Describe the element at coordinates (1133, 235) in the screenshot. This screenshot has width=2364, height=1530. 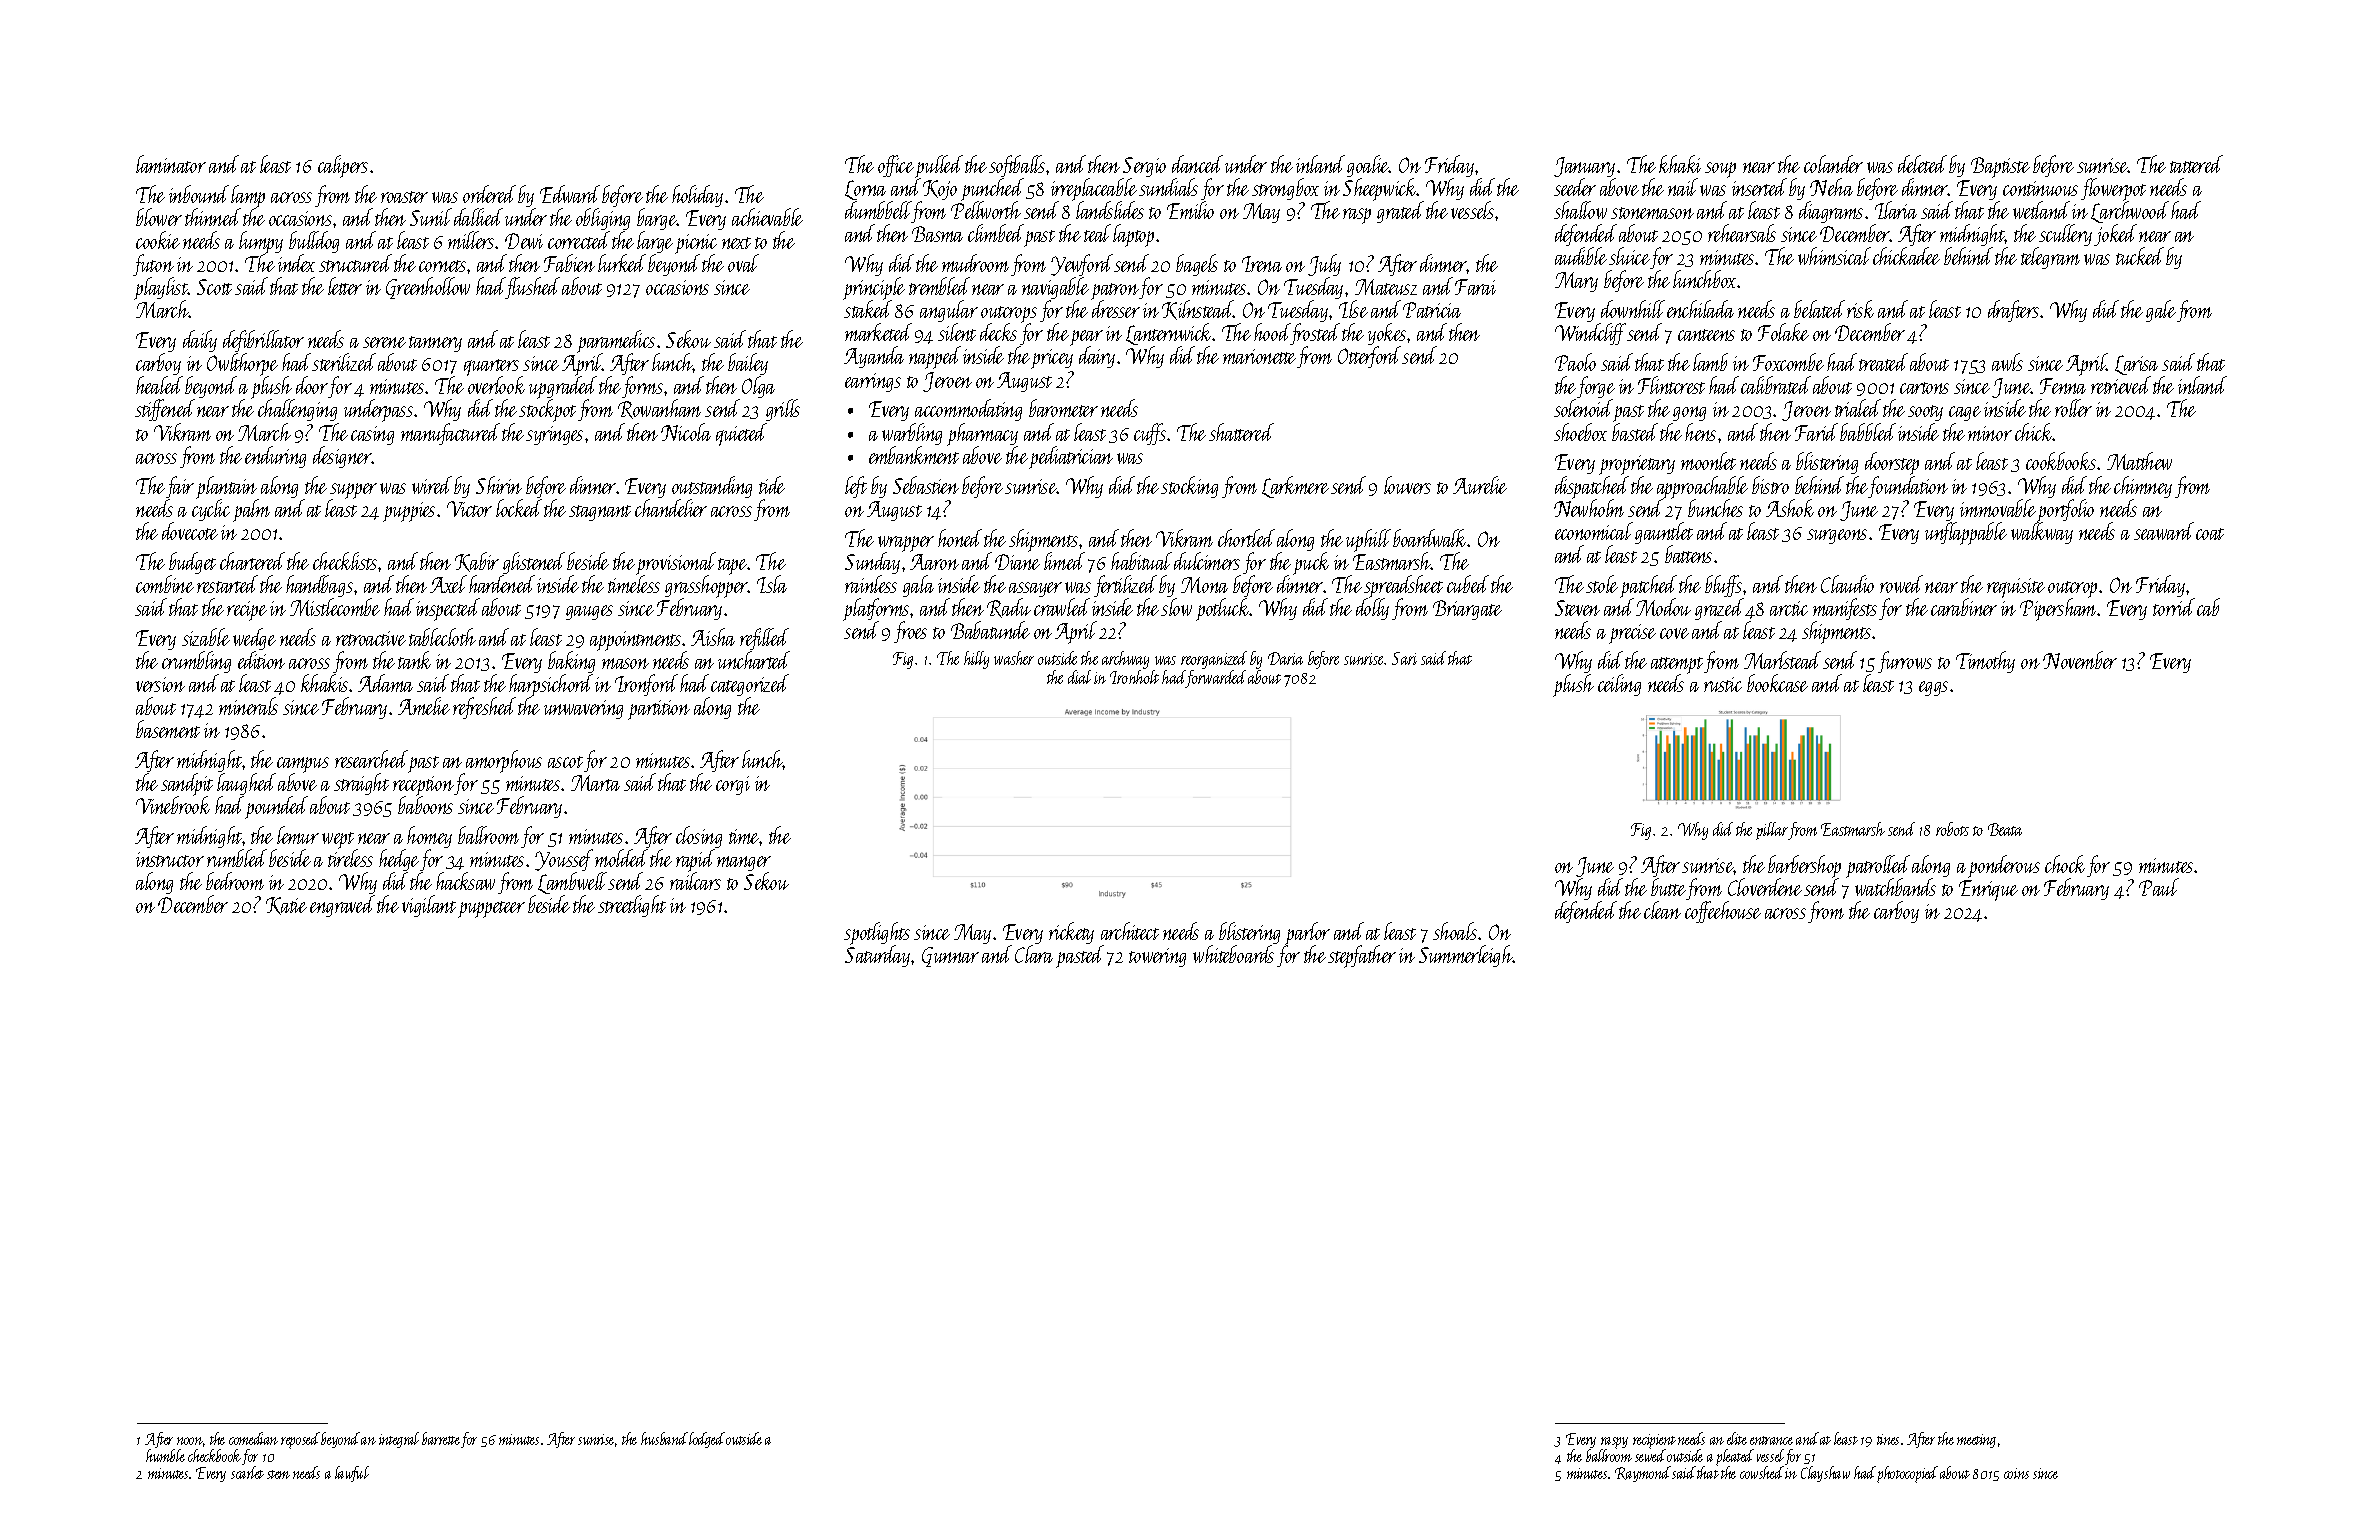
I see `laptop` at that location.
